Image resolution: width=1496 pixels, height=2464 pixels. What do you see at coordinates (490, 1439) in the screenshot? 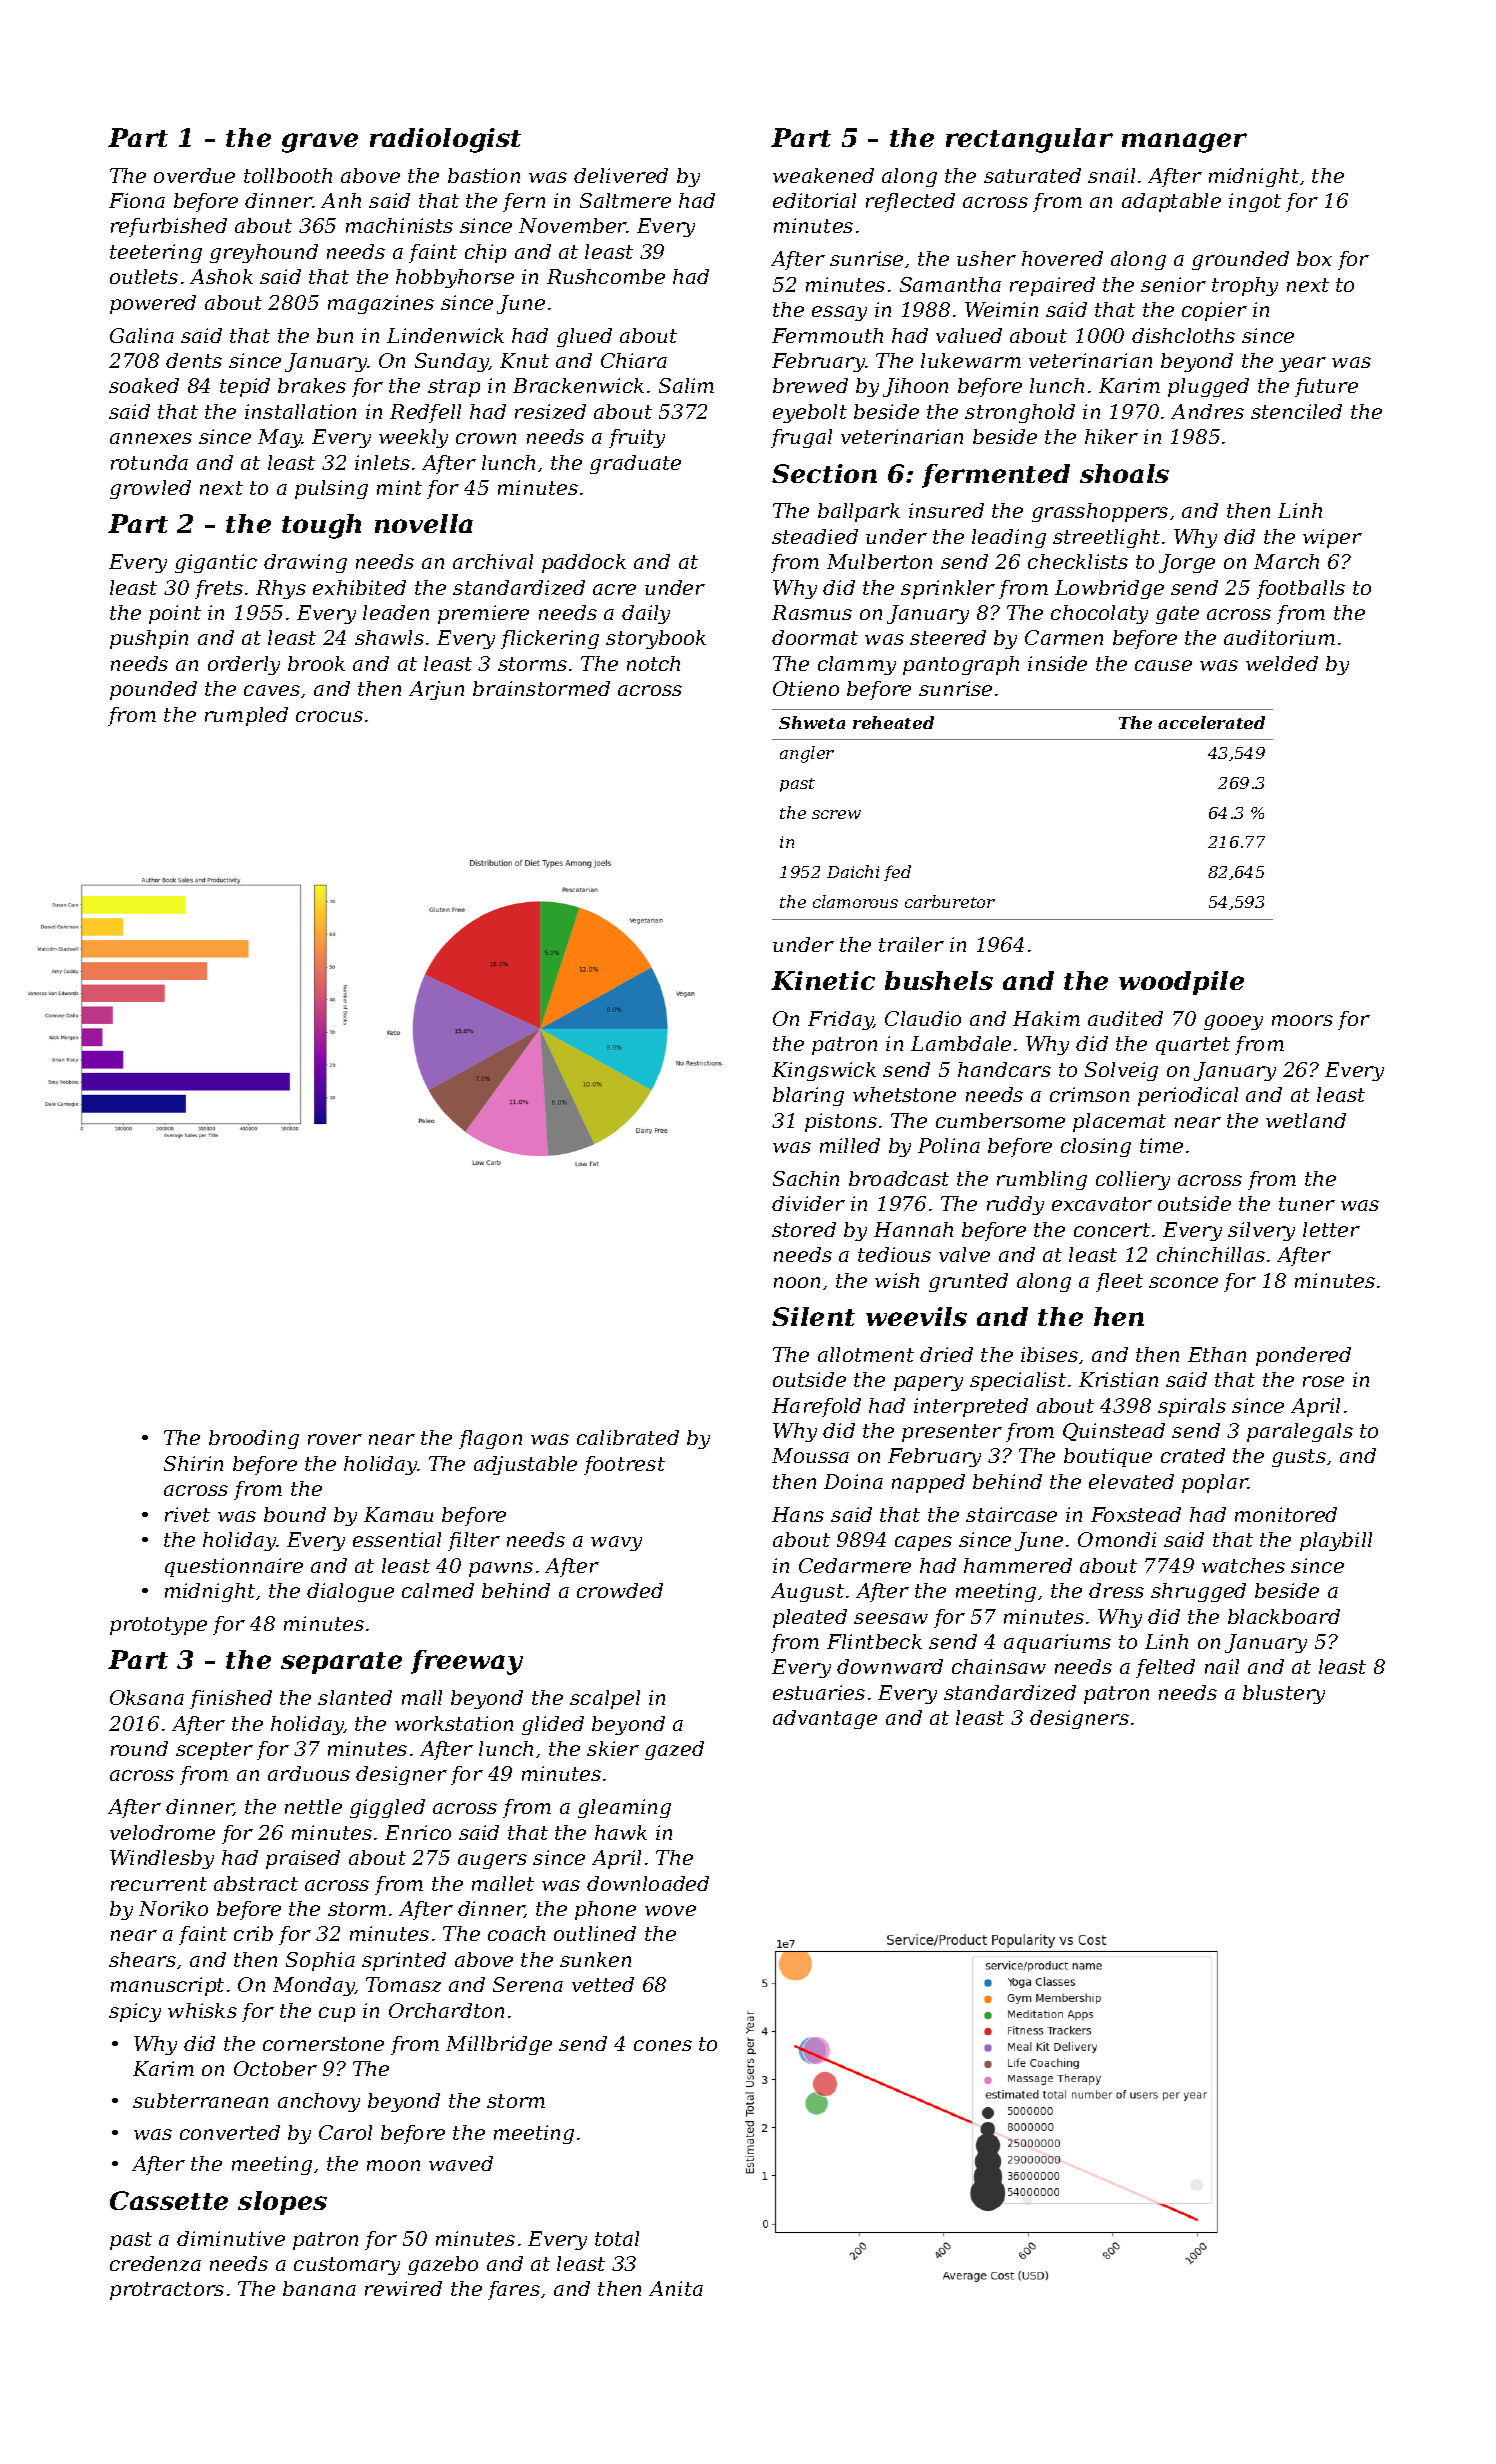
I see `flagon` at bounding box center [490, 1439].
